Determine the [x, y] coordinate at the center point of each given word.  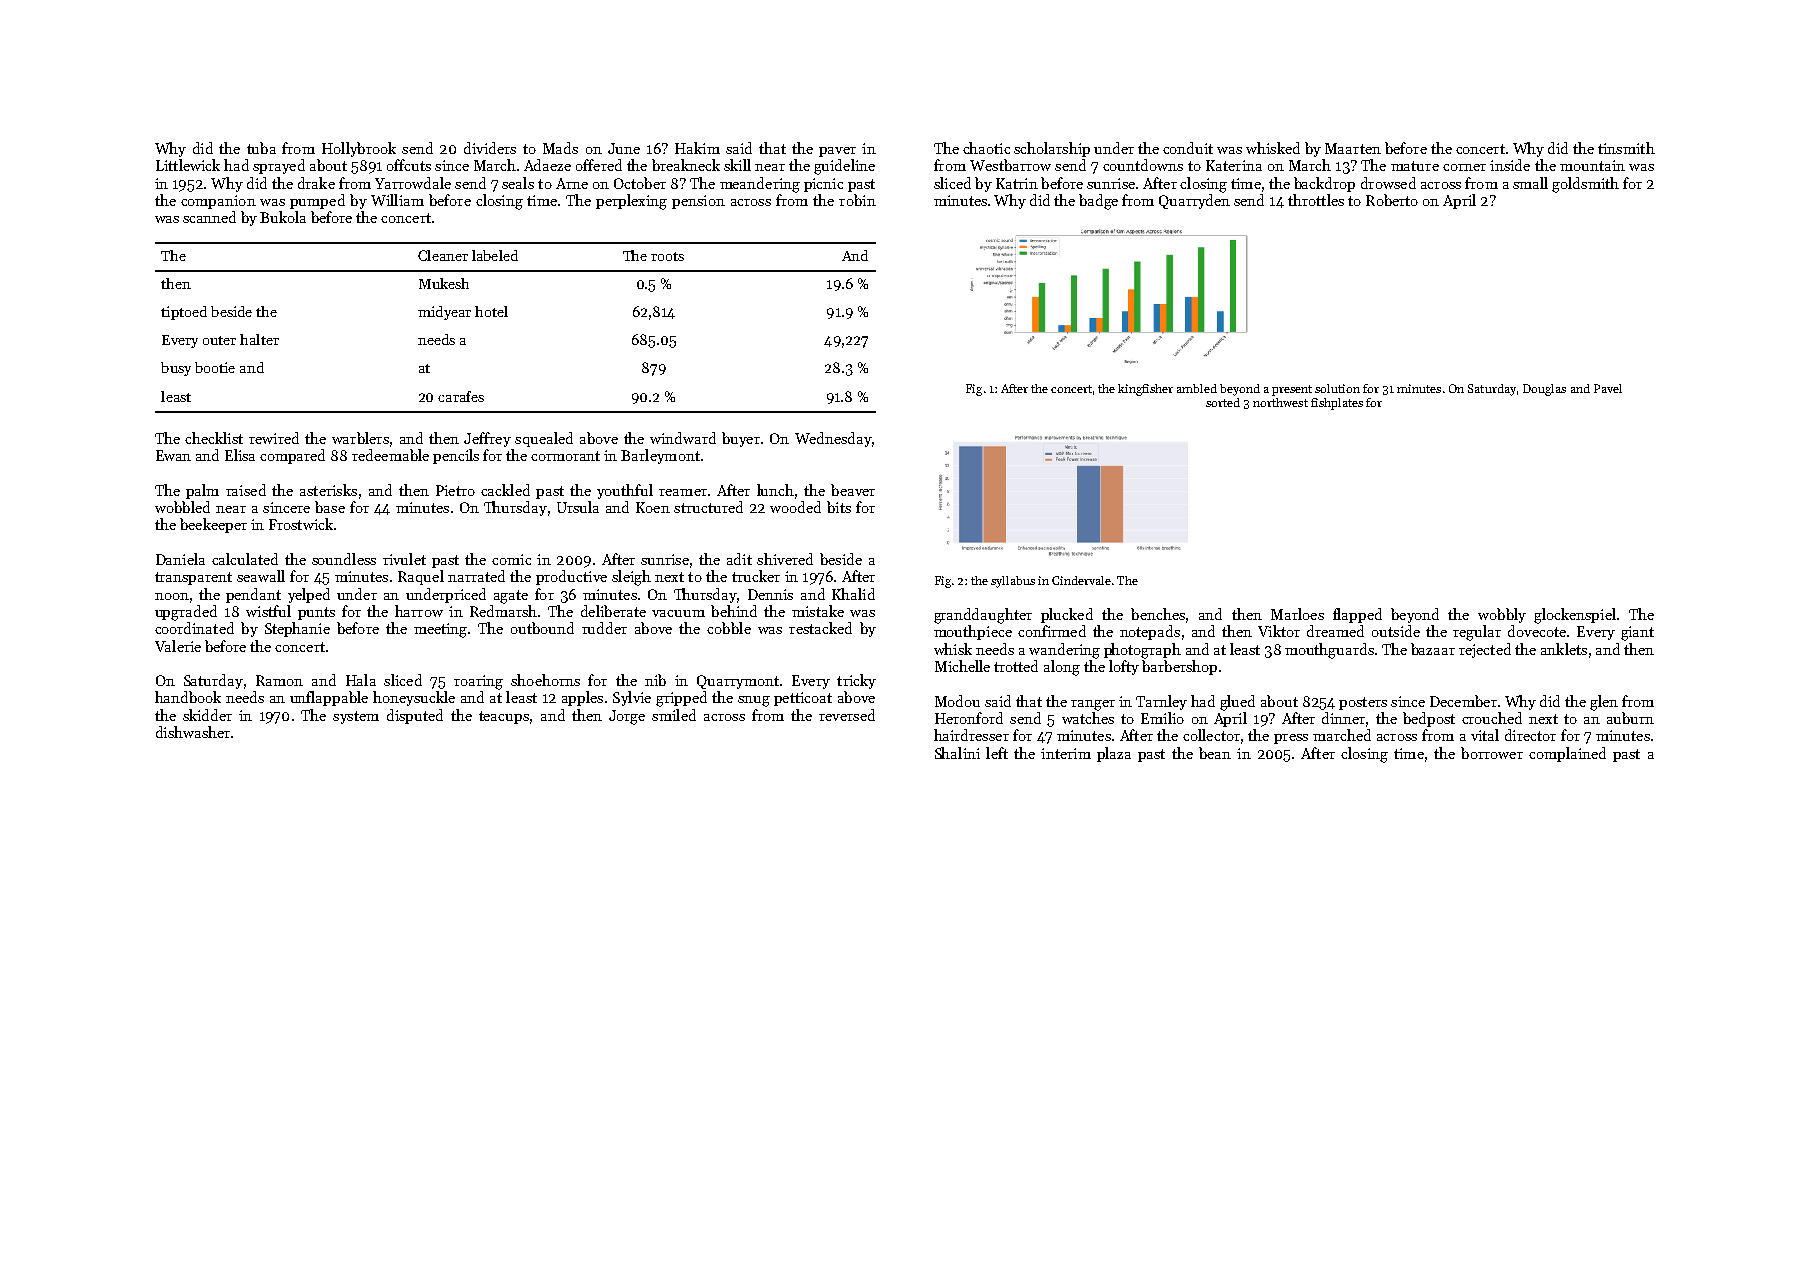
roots [667, 256]
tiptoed [184, 313]
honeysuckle [414, 698]
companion [218, 202]
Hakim [697, 148]
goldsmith [1585, 185]
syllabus [1013, 582]
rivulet [404, 559]
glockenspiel [1575, 616]
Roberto [1392, 200]
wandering [1064, 651]
